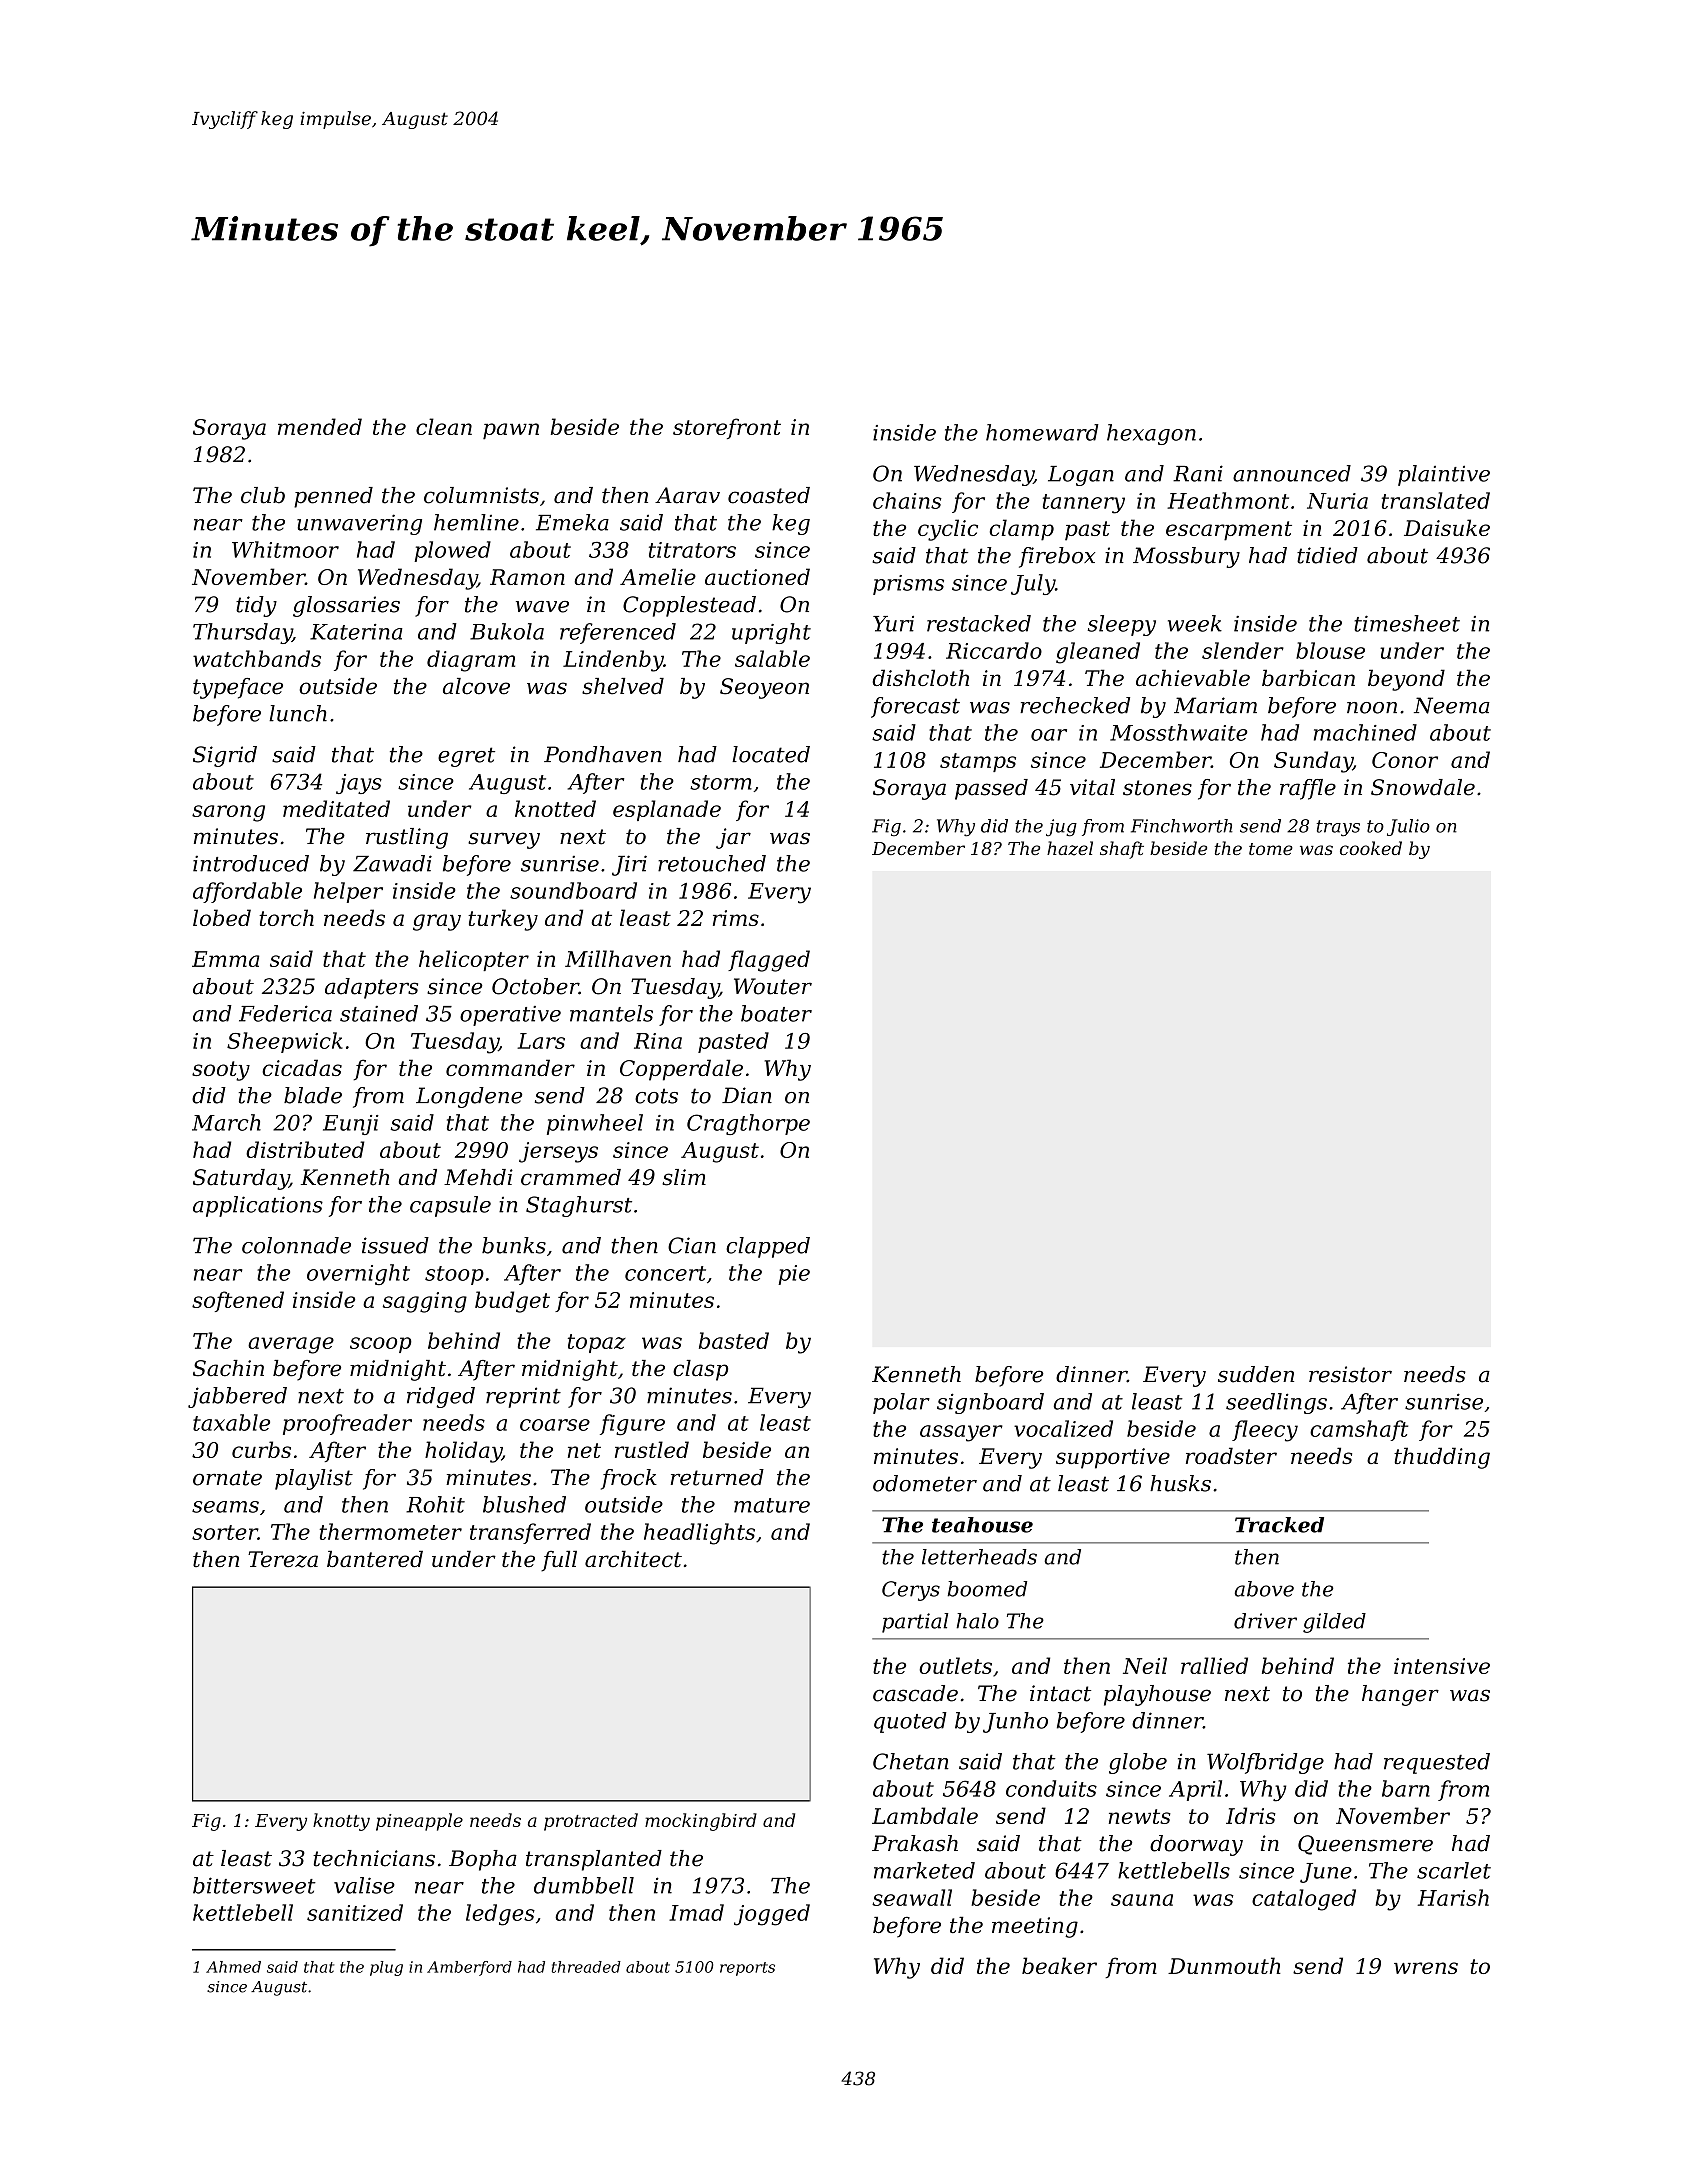 The image size is (1683, 2178). I want to click on knotty, so click(341, 1822).
